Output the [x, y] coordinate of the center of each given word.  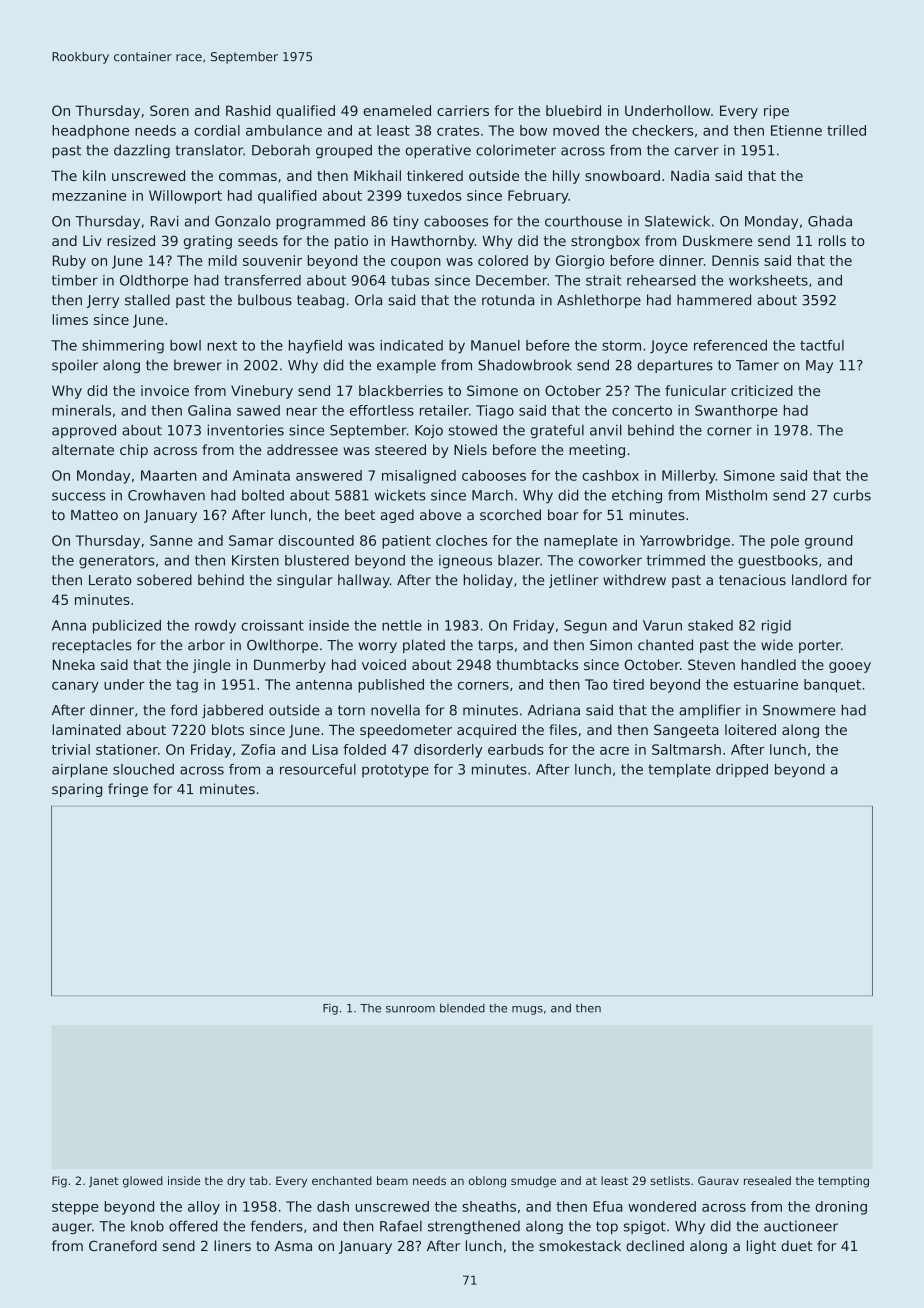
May [819, 366]
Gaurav [718, 1180]
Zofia [258, 749]
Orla [368, 300]
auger [72, 1228]
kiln [94, 175]
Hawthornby [433, 242]
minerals [81, 410]
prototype [395, 771]
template [679, 771]
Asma [293, 1246]
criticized [762, 390]
